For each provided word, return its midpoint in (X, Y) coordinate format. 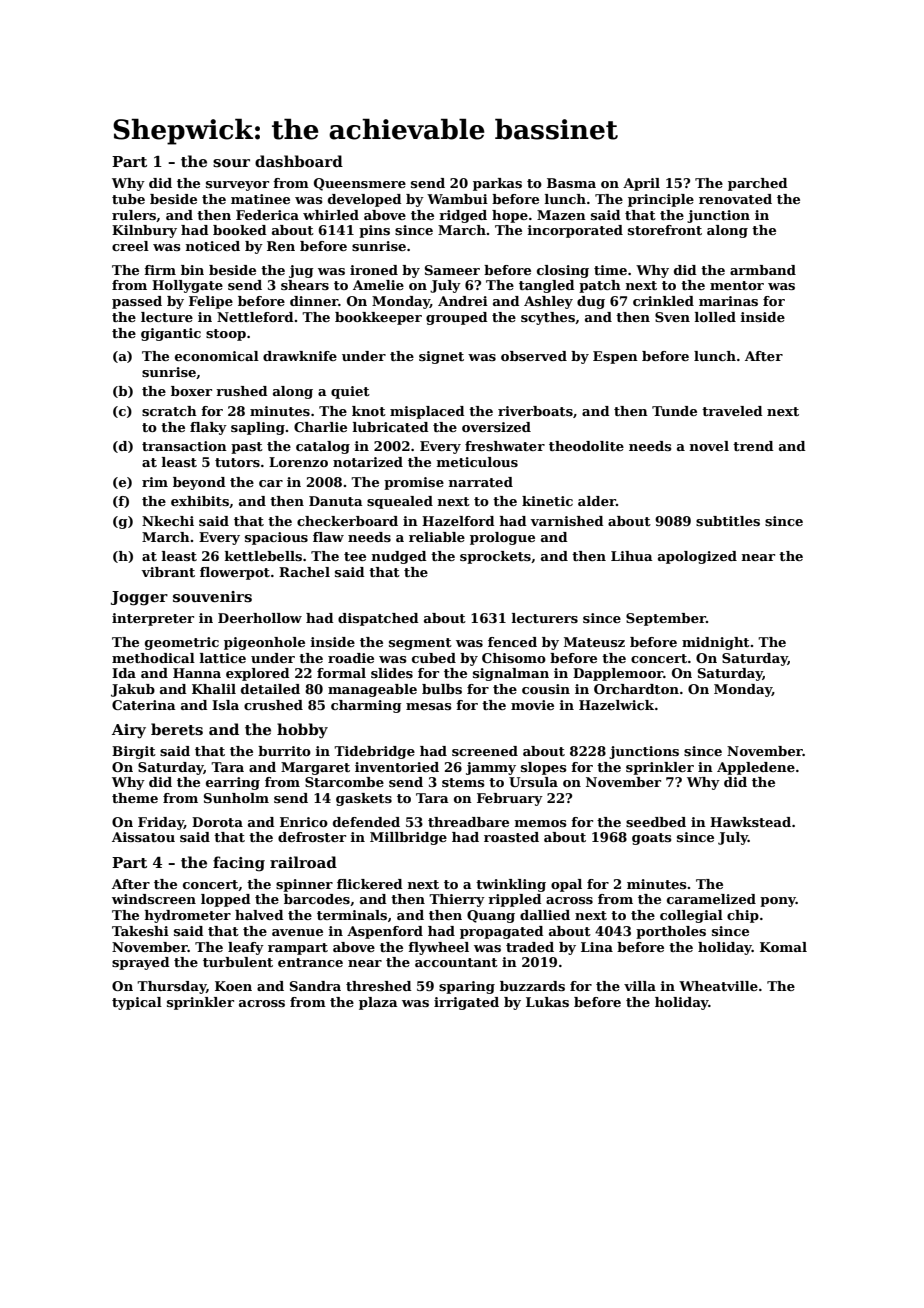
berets (177, 729)
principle (661, 200)
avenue (297, 932)
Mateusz (594, 642)
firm (160, 270)
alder (597, 501)
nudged (399, 557)
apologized (697, 557)
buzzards (532, 986)
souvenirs (212, 597)
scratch (169, 411)
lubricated (391, 427)
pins (374, 231)
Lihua (632, 556)
